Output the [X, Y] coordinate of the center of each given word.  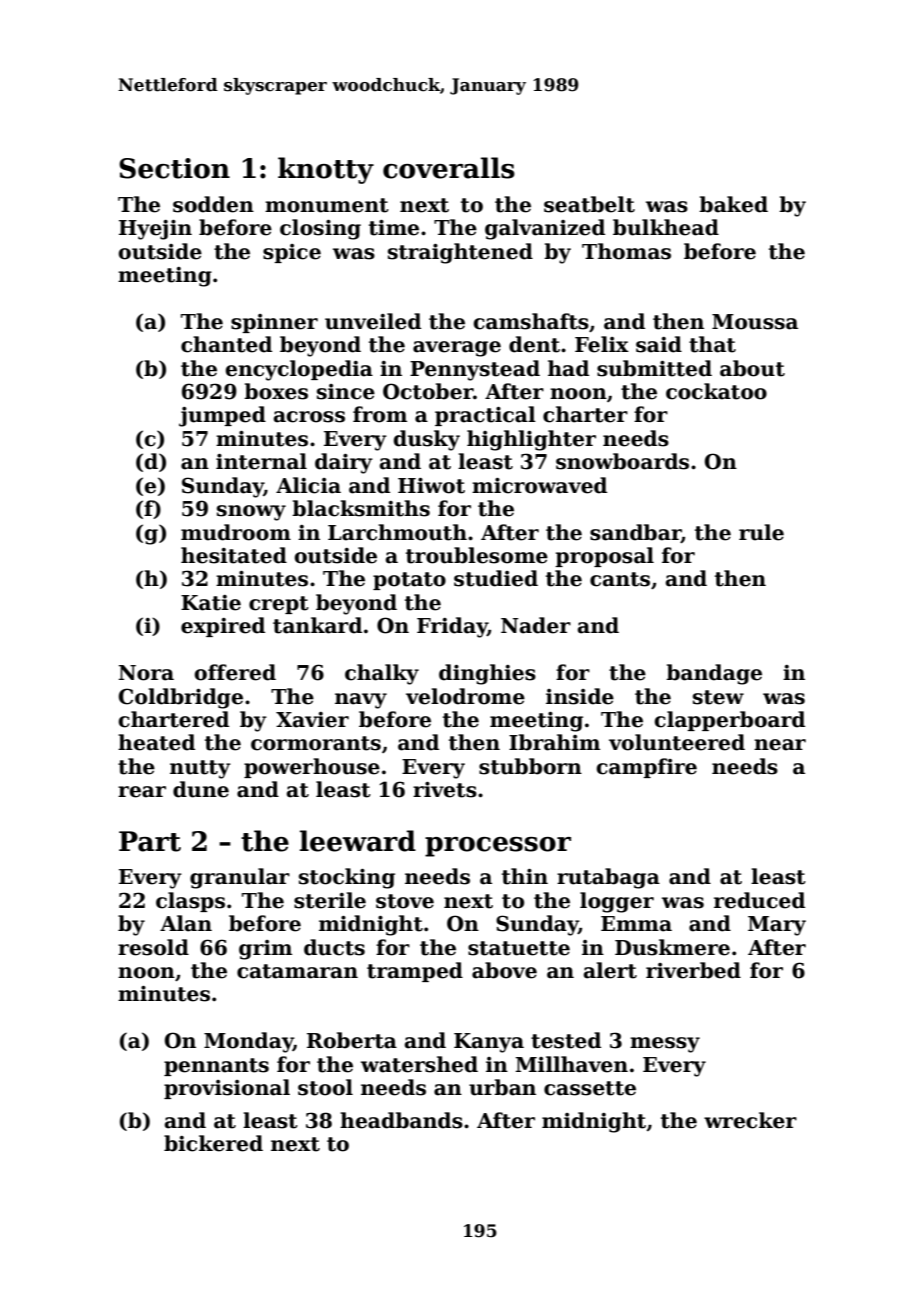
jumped [222, 416]
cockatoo [716, 391]
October [428, 391]
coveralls [449, 168]
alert [610, 970]
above [504, 970]
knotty [326, 170]
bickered [213, 1143]
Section [174, 168]
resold [153, 947]
